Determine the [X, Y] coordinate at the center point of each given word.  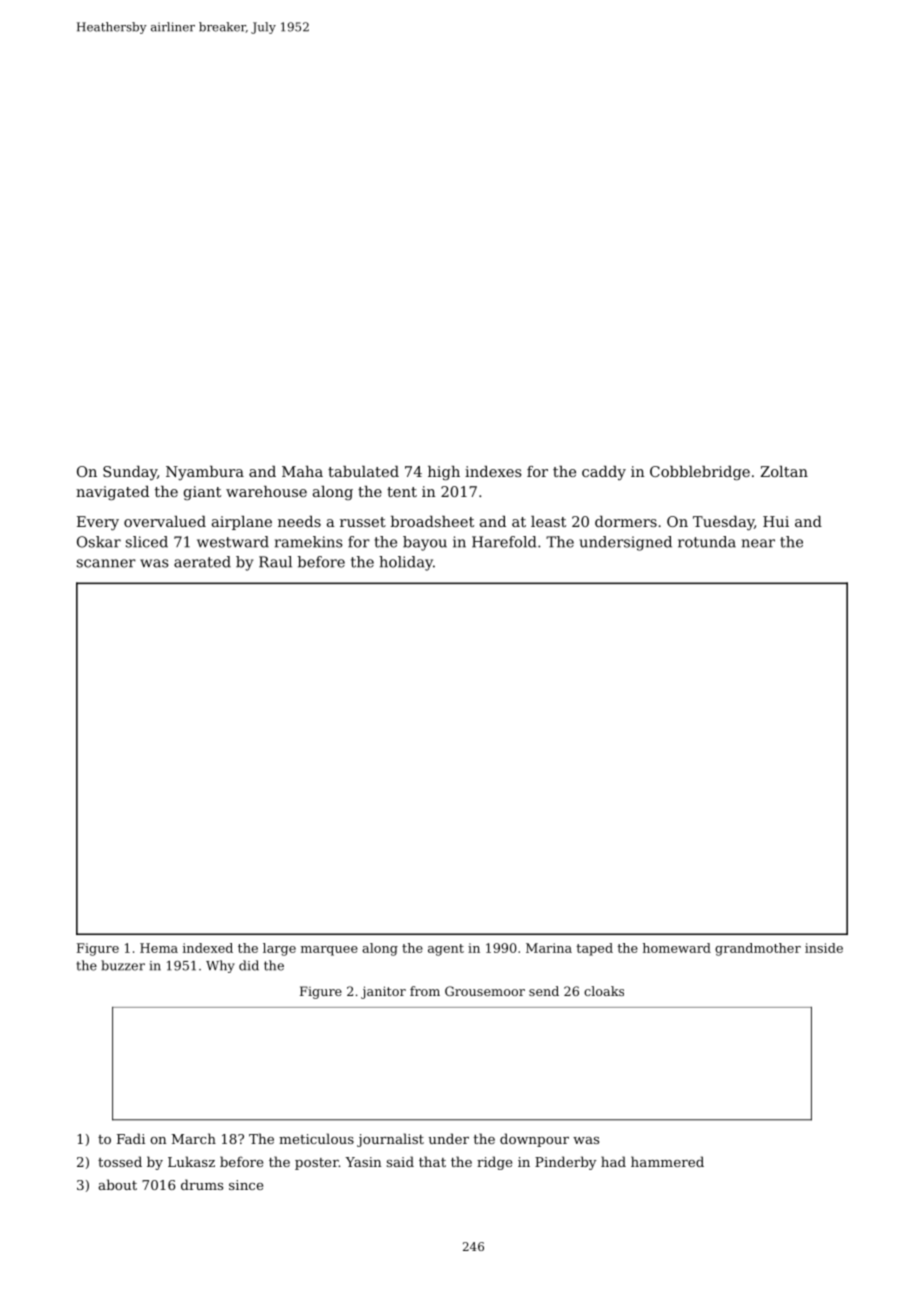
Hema [159, 948]
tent [402, 492]
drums [202, 1184]
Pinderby [565, 1163]
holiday [406, 563]
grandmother [758, 949]
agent [446, 950]
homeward [677, 948]
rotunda [707, 542]
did [249, 965]
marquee [329, 951]
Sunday [130, 473]
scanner [106, 563]
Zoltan [784, 471]
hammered [667, 1161]
